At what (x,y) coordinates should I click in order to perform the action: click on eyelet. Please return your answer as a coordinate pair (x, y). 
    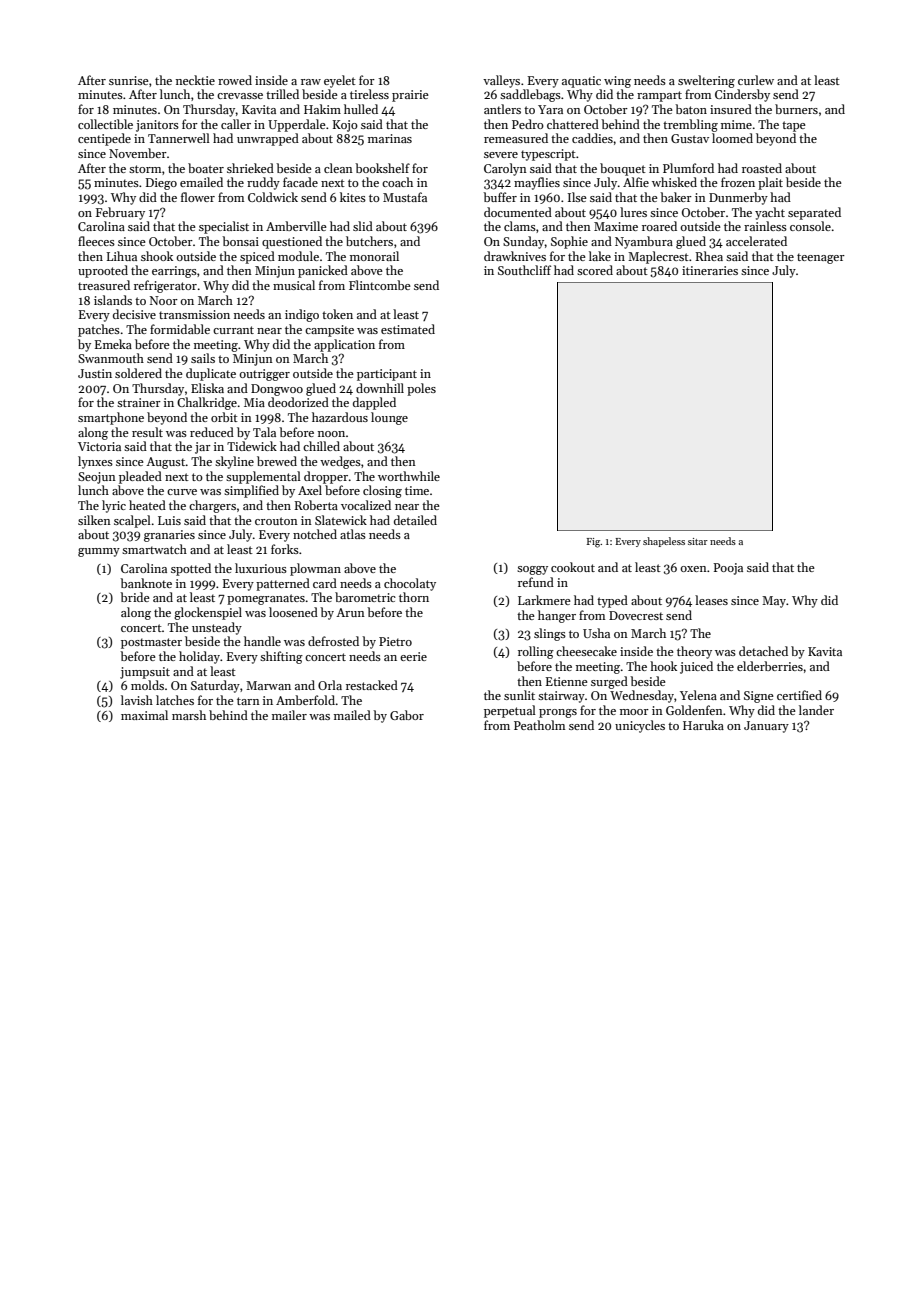
    Looking at the image, I should click on (340, 81).
